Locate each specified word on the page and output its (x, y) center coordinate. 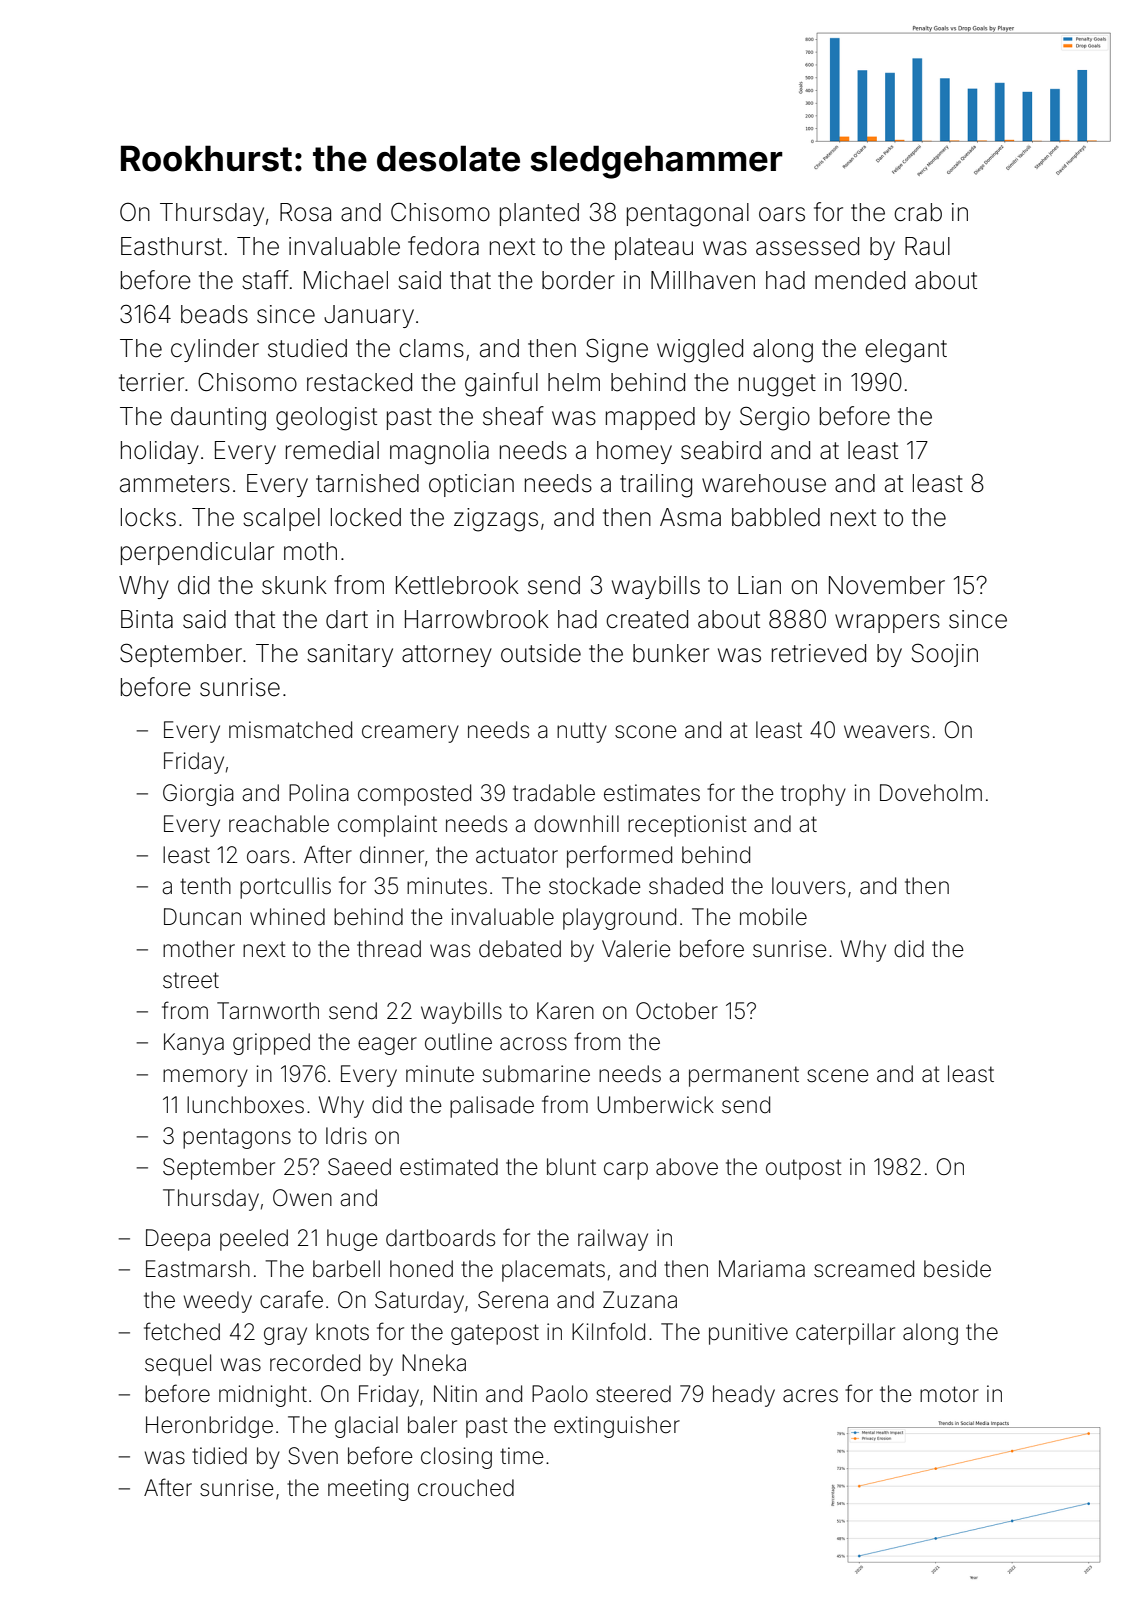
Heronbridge (209, 1427)
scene (838, 1076)
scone (646, 732)
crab (918, 212)
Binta (147, 619)
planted (539, 214)
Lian (759, 585)
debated (520, 949)
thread (389, 949)
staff (265, 280)
